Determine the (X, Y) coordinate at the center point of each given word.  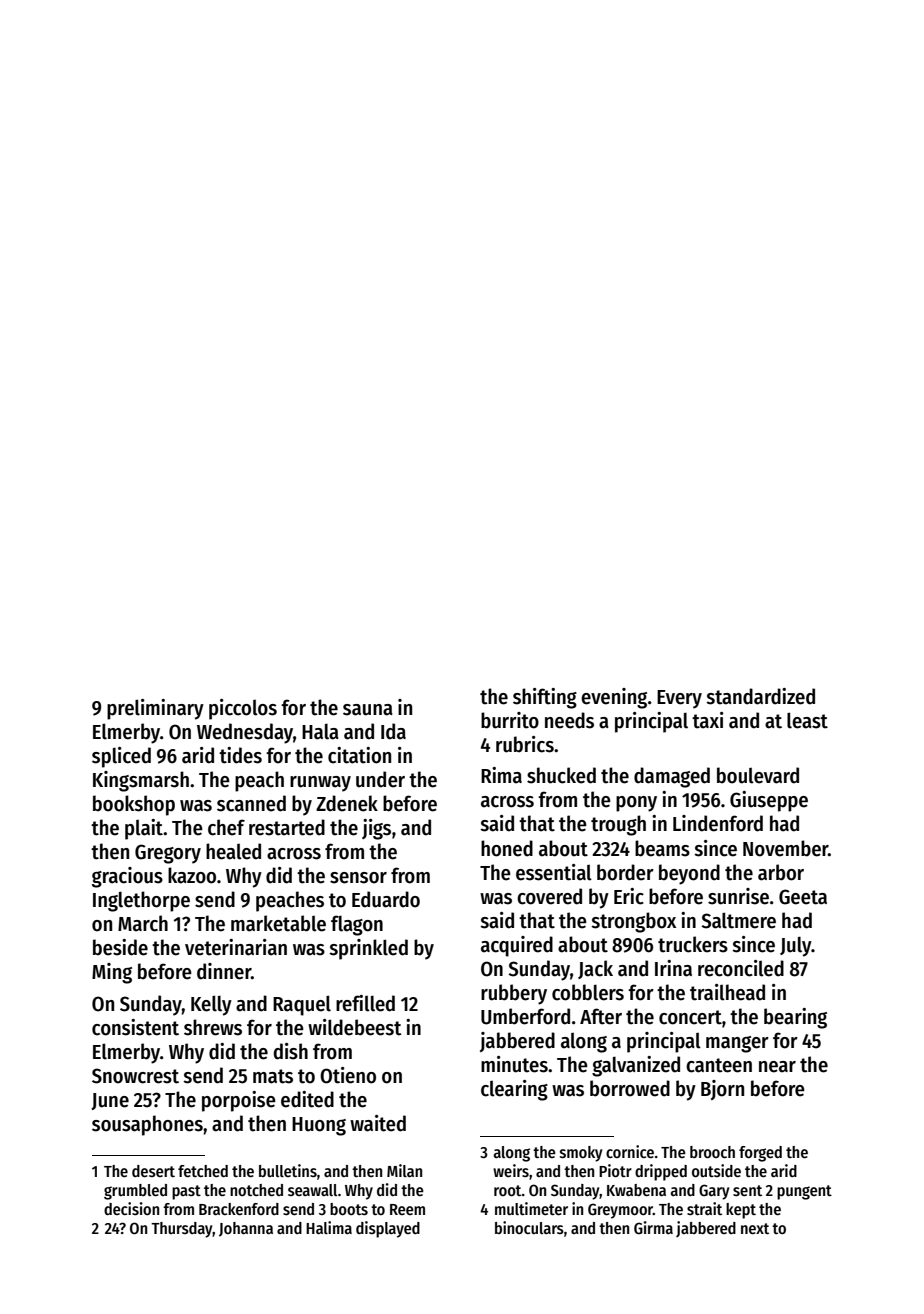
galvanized (636, 1066)
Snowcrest (135, 1076)
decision (131, 1209)
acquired (517, 946)
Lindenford (718, 823)
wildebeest (355, 1027)
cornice (630, 1151)
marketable (278, 923)
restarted (287, 827)
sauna (368, 710)
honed (507, 848)
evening (614, 698)
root (508, 1190)
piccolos (243, 709)
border (625, 872)
